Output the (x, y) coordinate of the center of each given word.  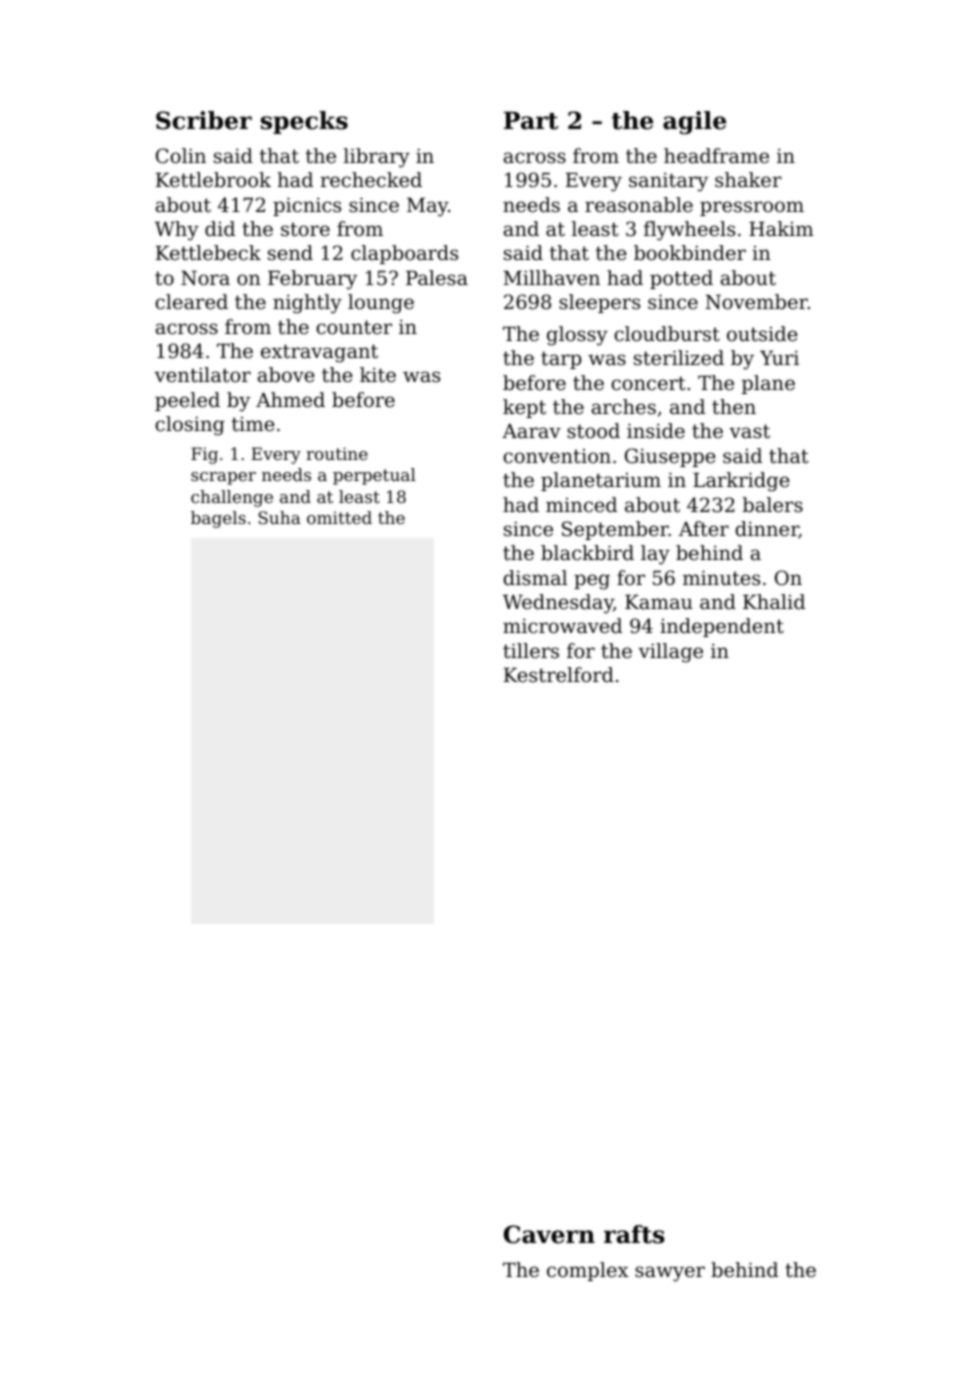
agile (694, 122)
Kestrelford (559, 675)
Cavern (549, 1234)
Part (531, 121)
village (670, 653)
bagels (218, 519)
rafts (634, 1234)
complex (588, 1271)
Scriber (204, 120)
